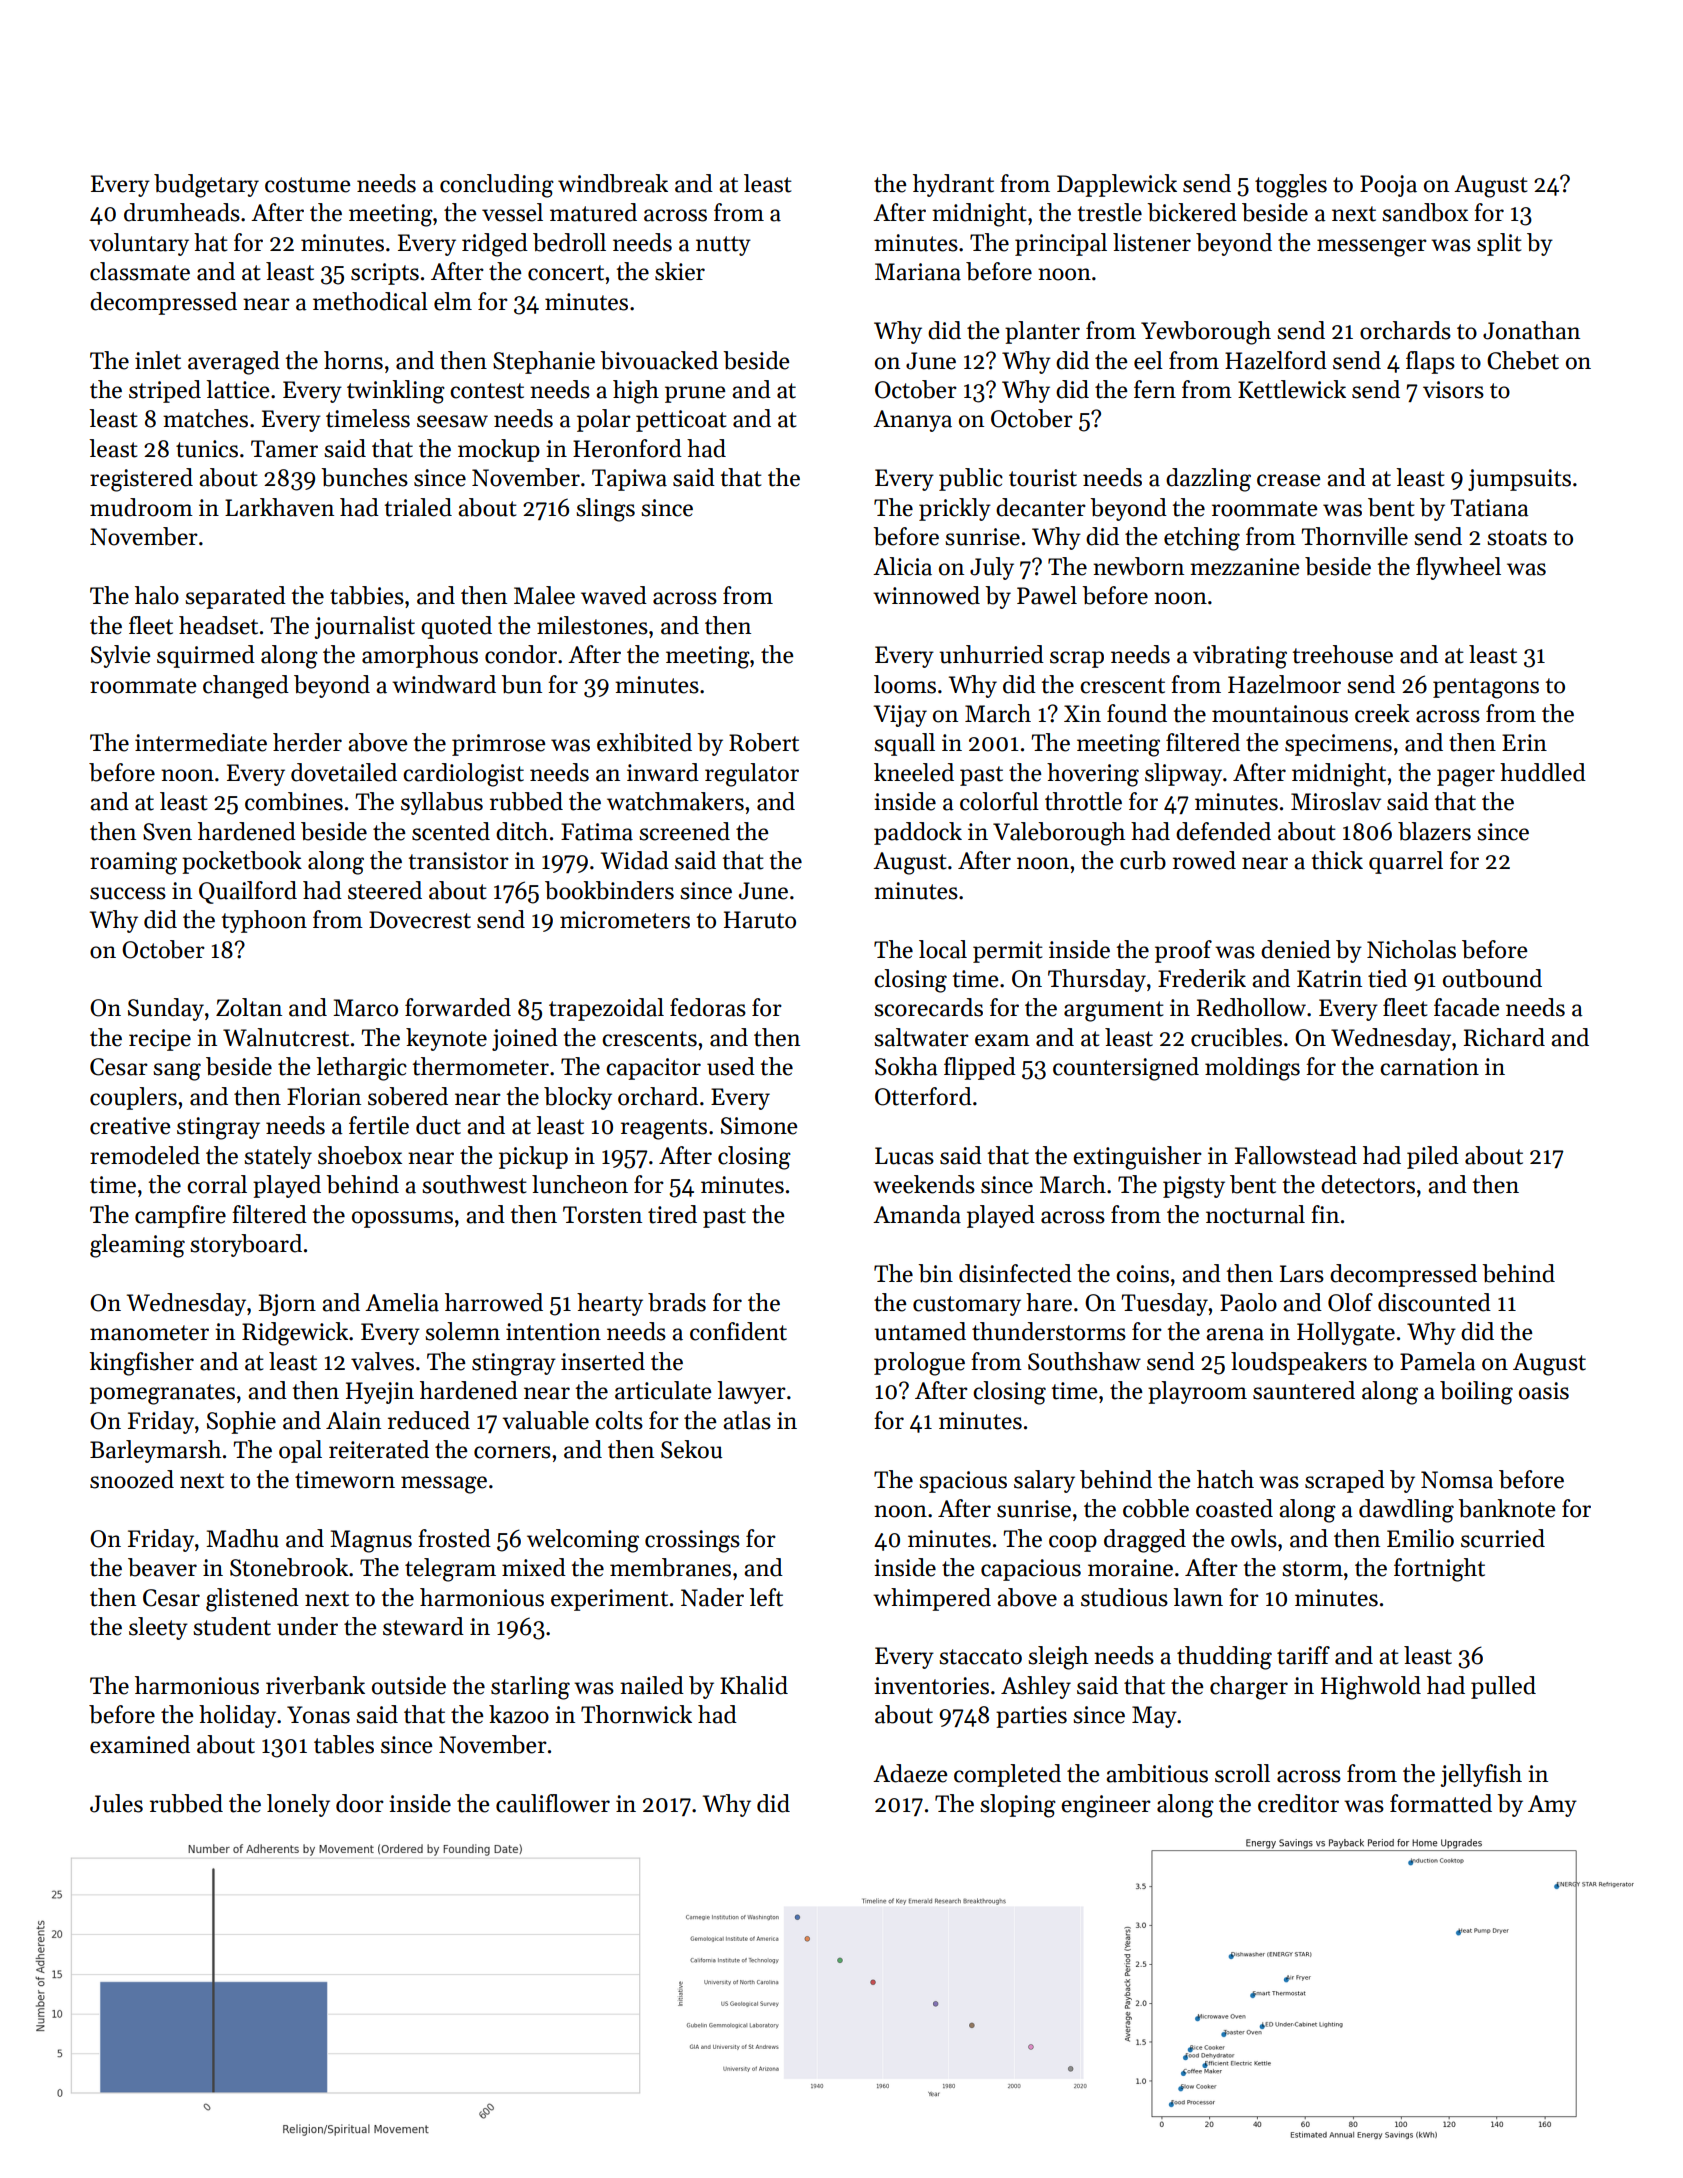  I want to click on Katrin, so click(1329, 979).
